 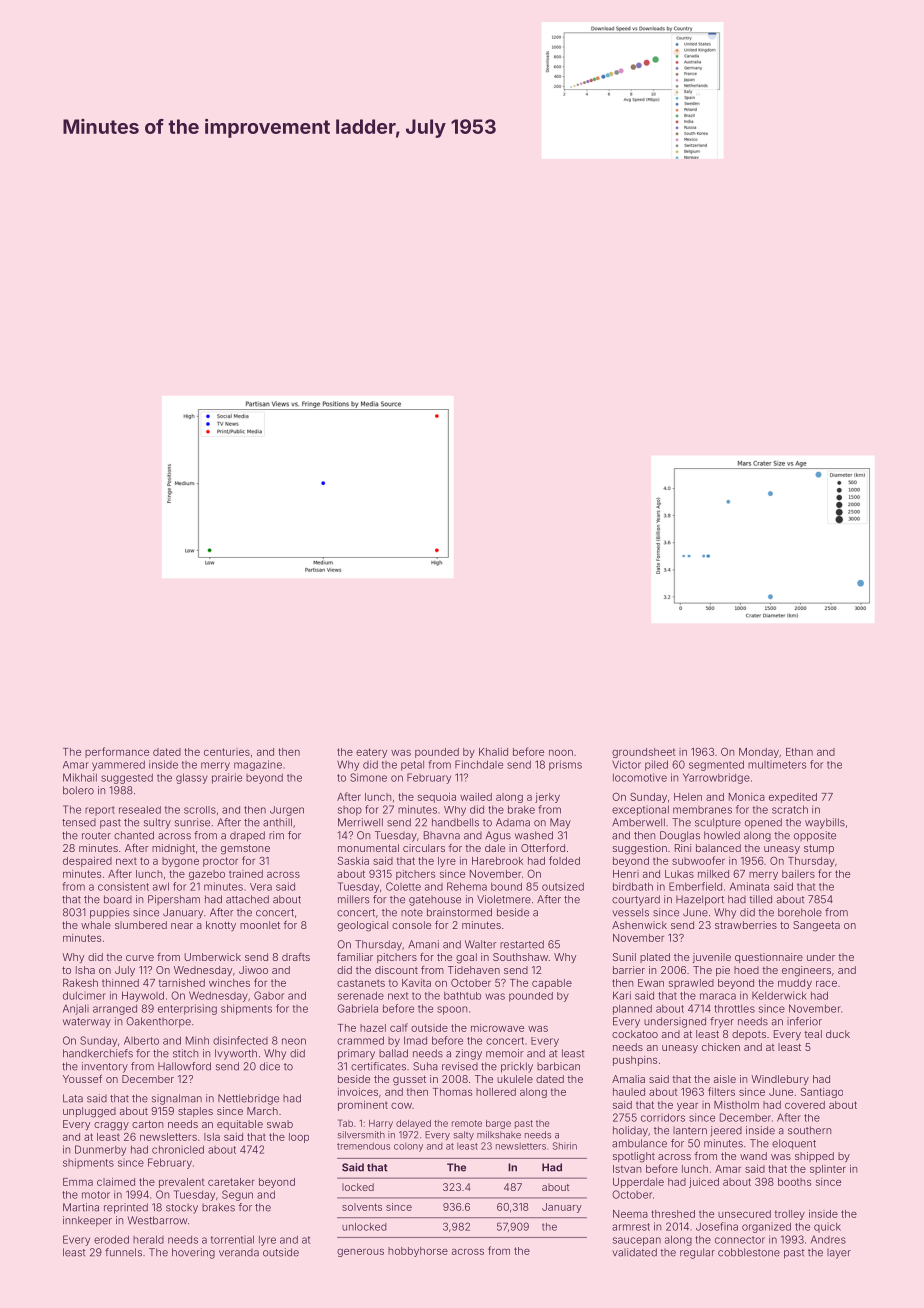 What do you see at coordinates (805, 1105) in the document?
I see `covered` at bounding box center [805, 1105].
